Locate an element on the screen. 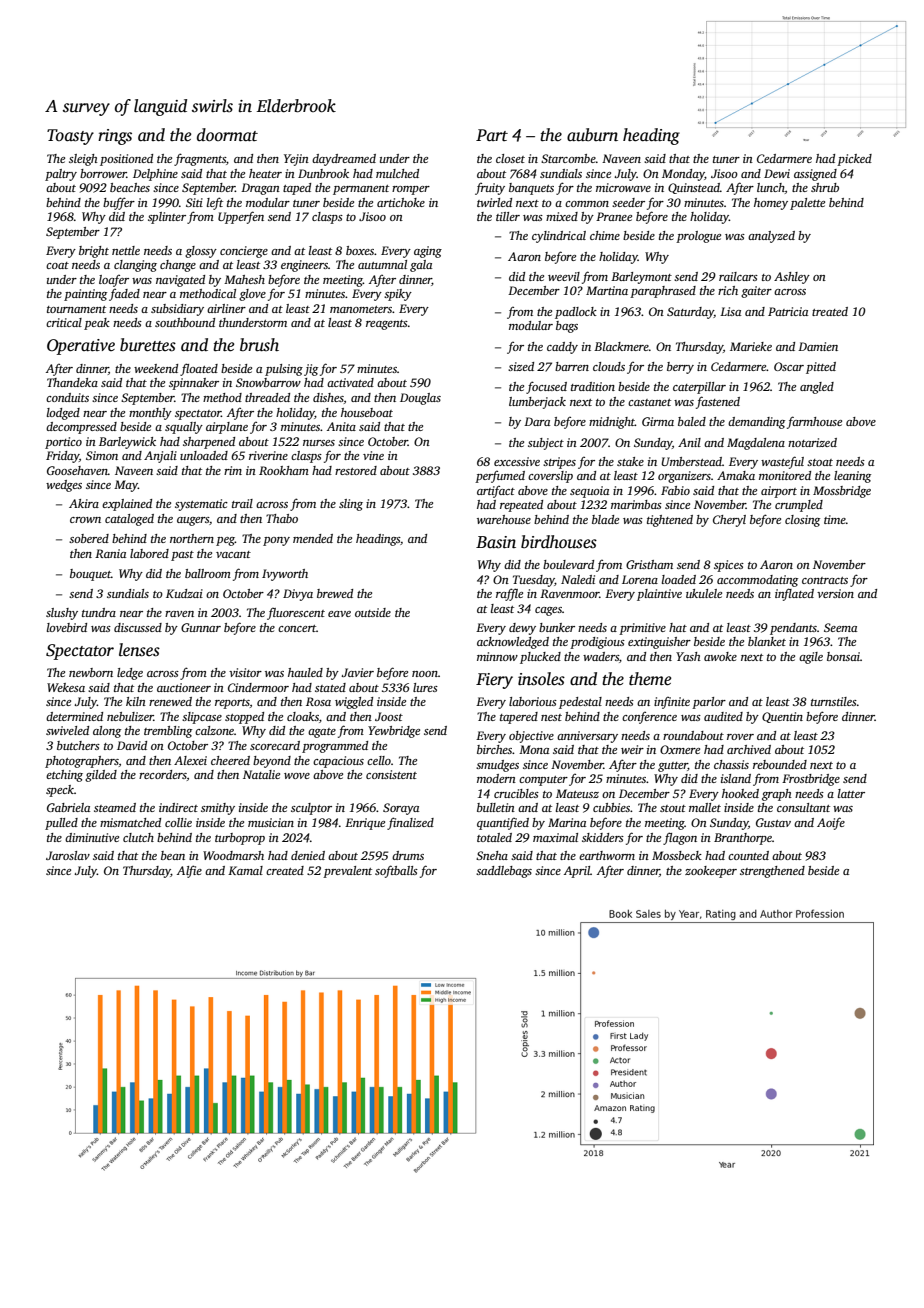  lures is located at coordinates (425, 687).
